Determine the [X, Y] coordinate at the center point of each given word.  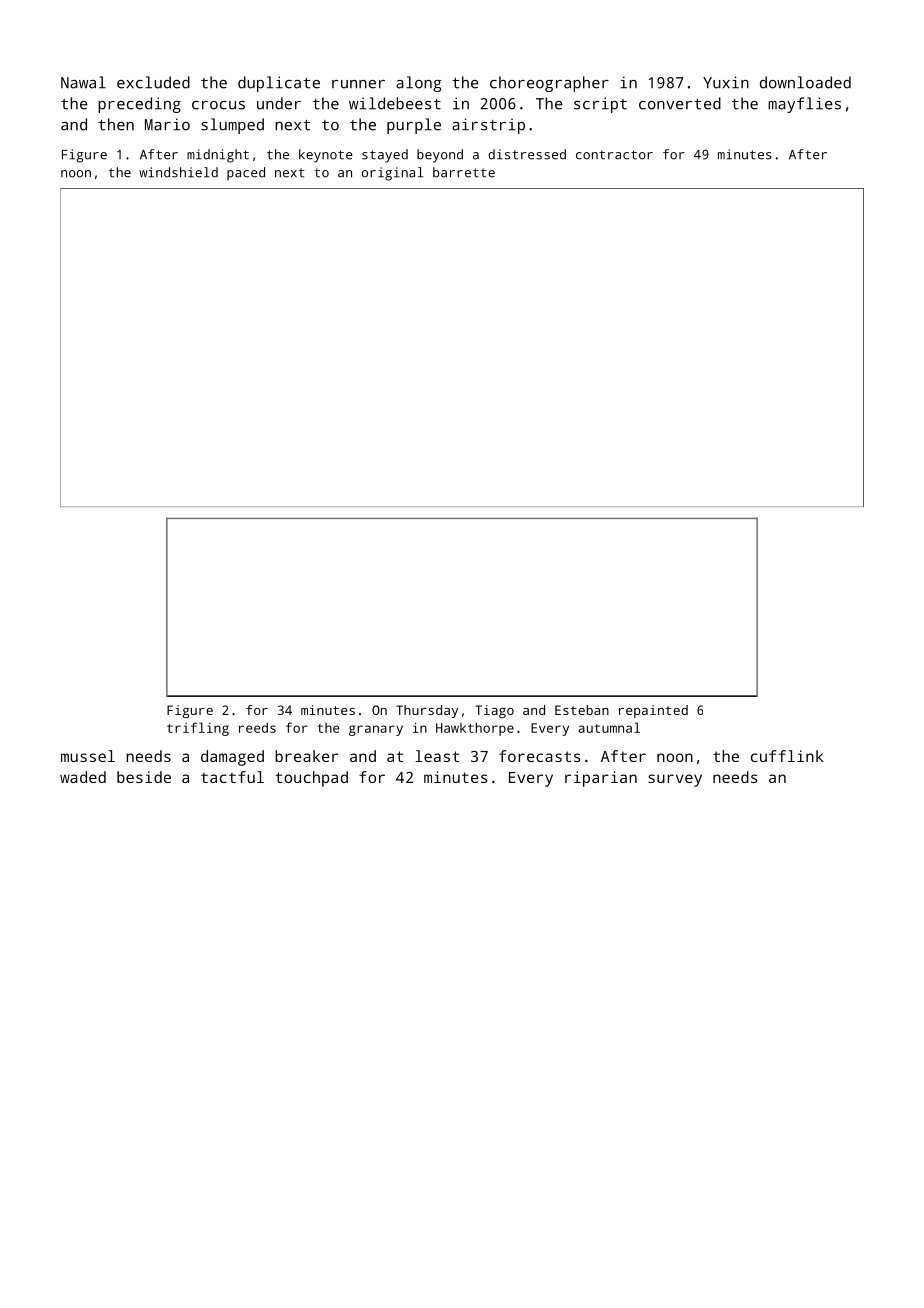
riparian [601, 779]
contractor [614, 155]
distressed [527, 154]
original [392, 174]
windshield [178, 172]
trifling [198, 729]
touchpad [311, 779]
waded [83, 777]
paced [246, 174]
